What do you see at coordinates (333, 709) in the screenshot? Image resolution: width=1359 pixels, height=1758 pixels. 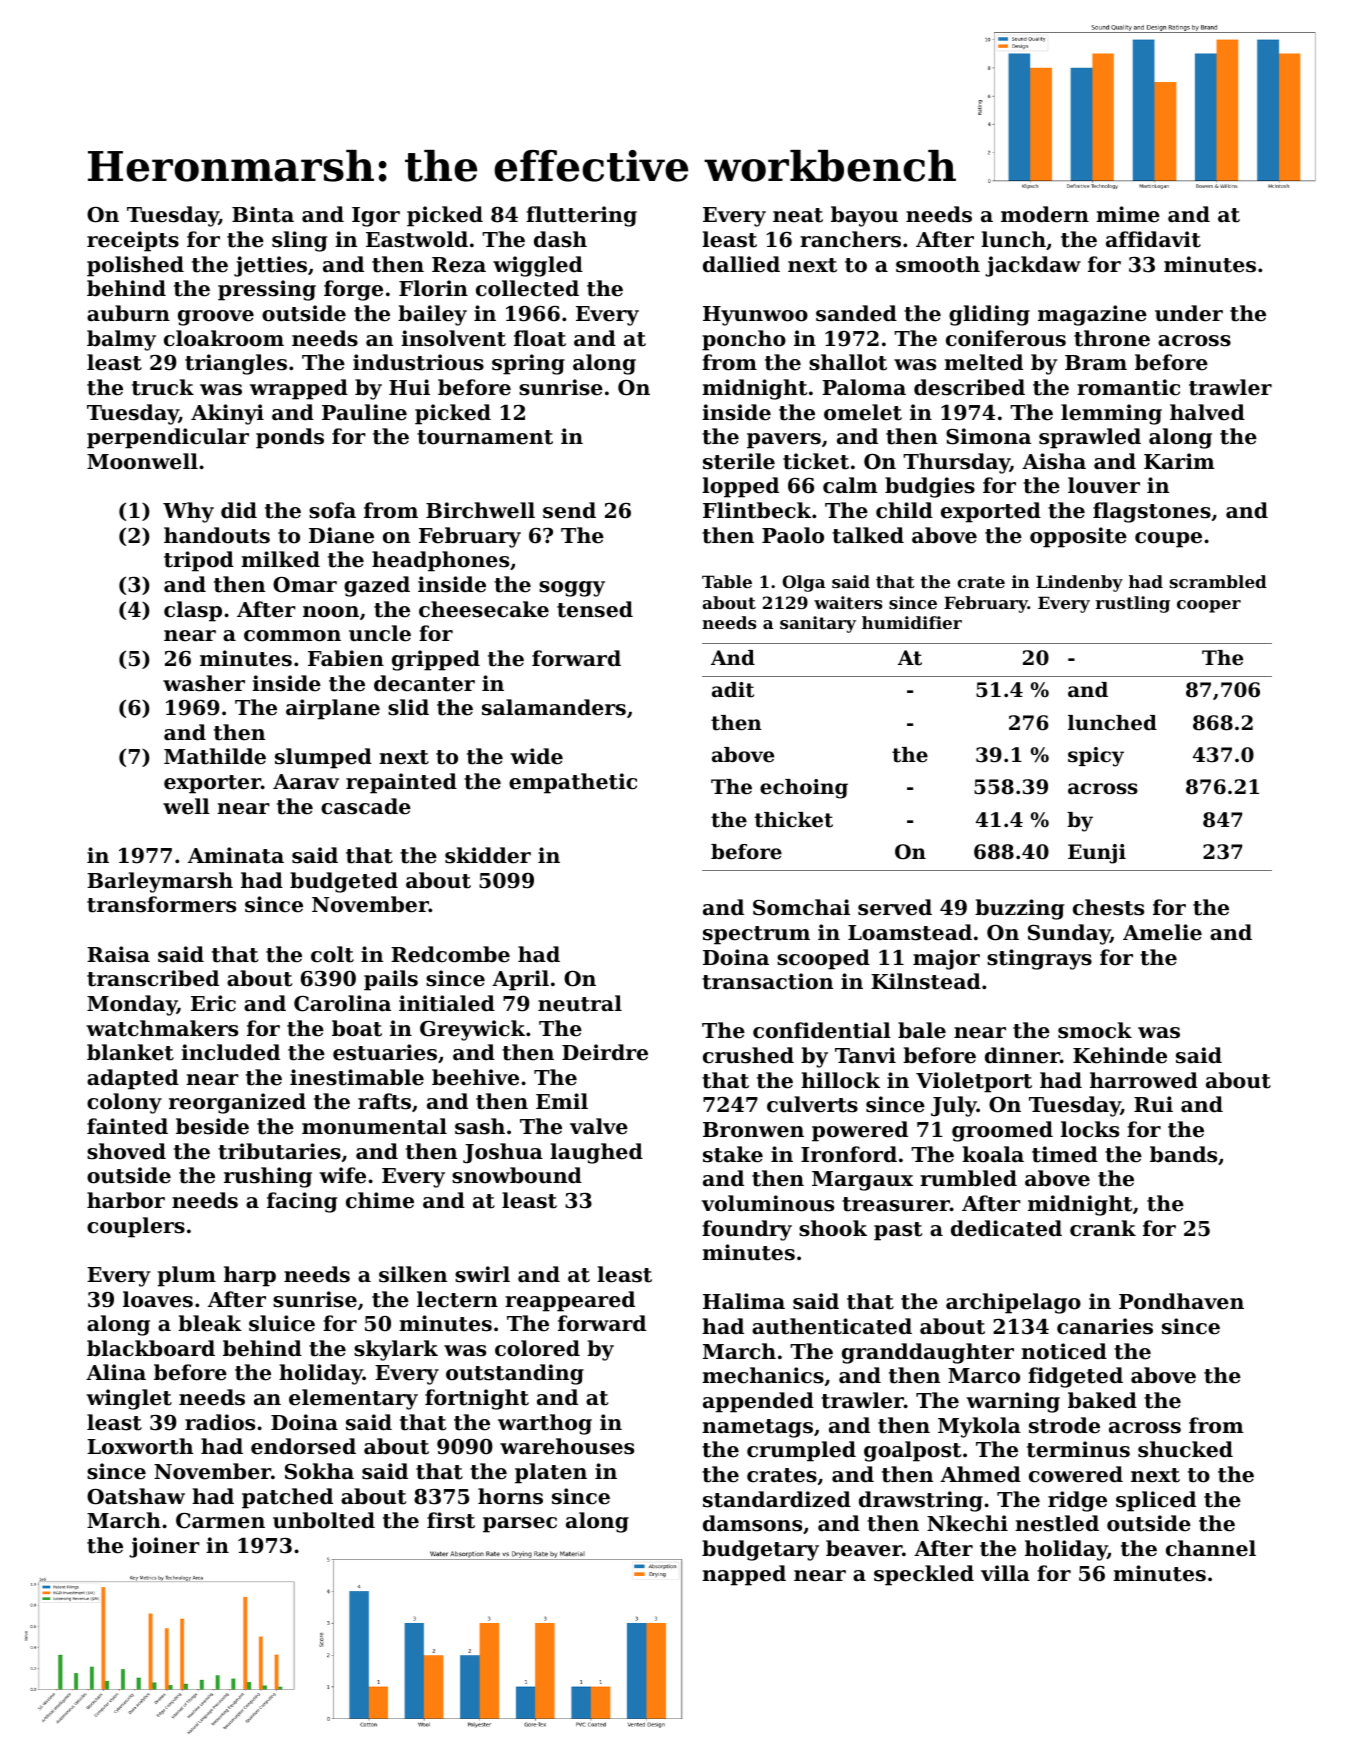 I see `airplane` at bounding box center [333, 709].
